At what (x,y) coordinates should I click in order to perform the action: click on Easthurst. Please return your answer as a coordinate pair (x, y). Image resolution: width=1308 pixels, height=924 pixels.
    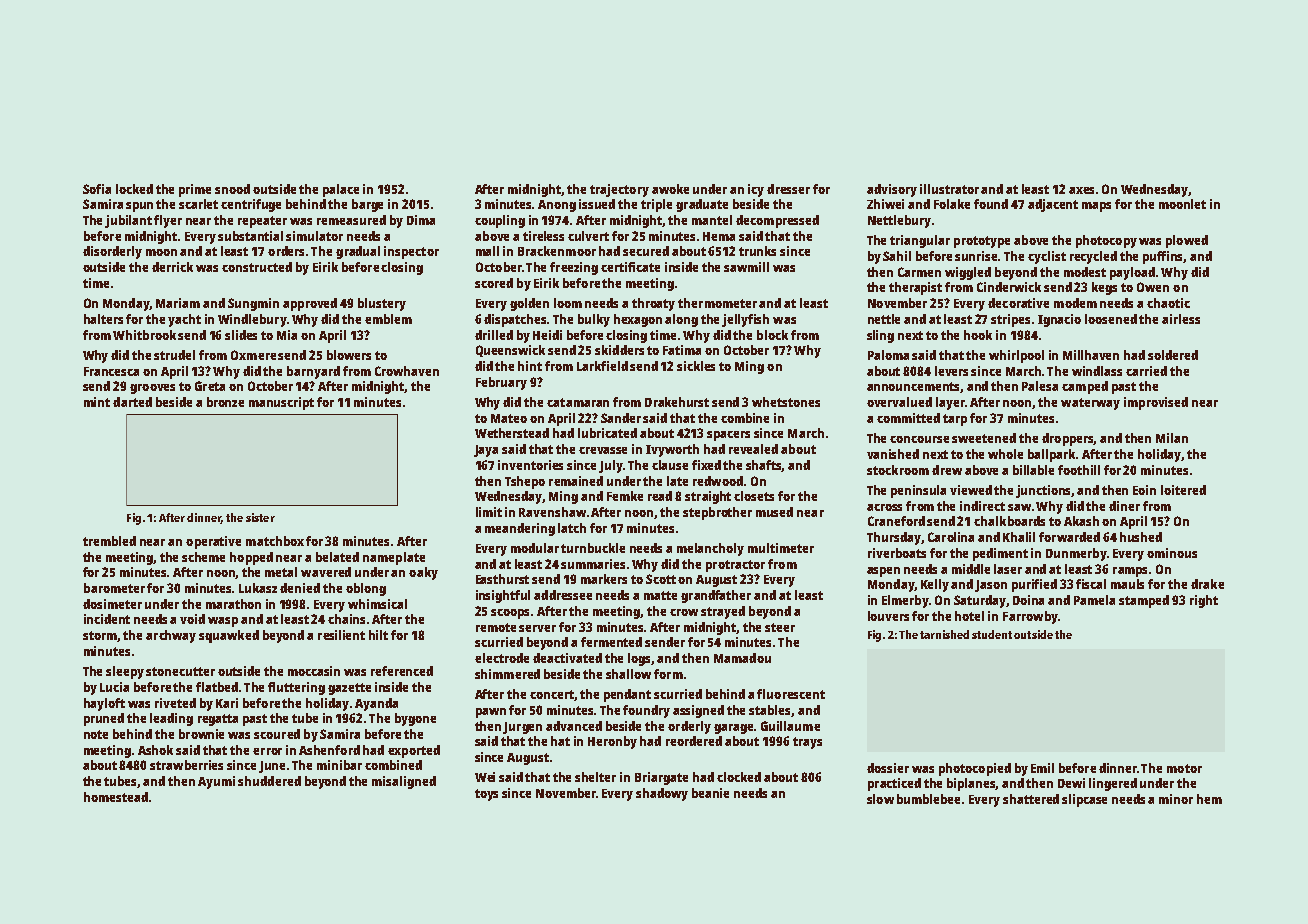
    Looking at the image, I should click on (502, 579).
